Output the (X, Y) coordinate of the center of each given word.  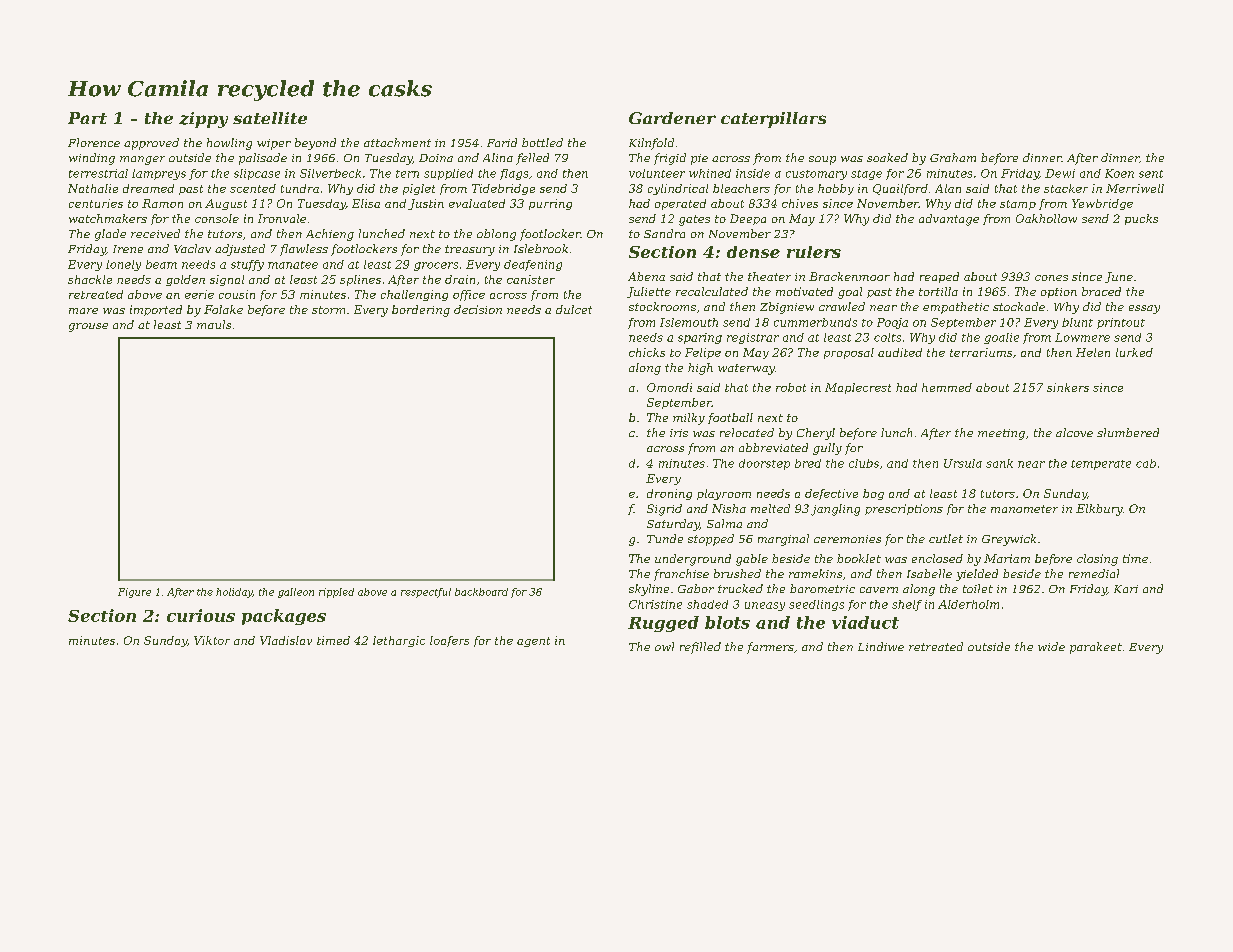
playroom (724, 494)
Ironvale (282, 218)
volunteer (657, 173)
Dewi (1060, 173)
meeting (1001, 434)
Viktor (212, 640)
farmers (770, 648)
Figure (134, 593)
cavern (879, 590)
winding (92, 159)
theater (769, 276)
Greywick (1009, 540)
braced (1101, 291)
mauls (214, 324)
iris (679, 433)
